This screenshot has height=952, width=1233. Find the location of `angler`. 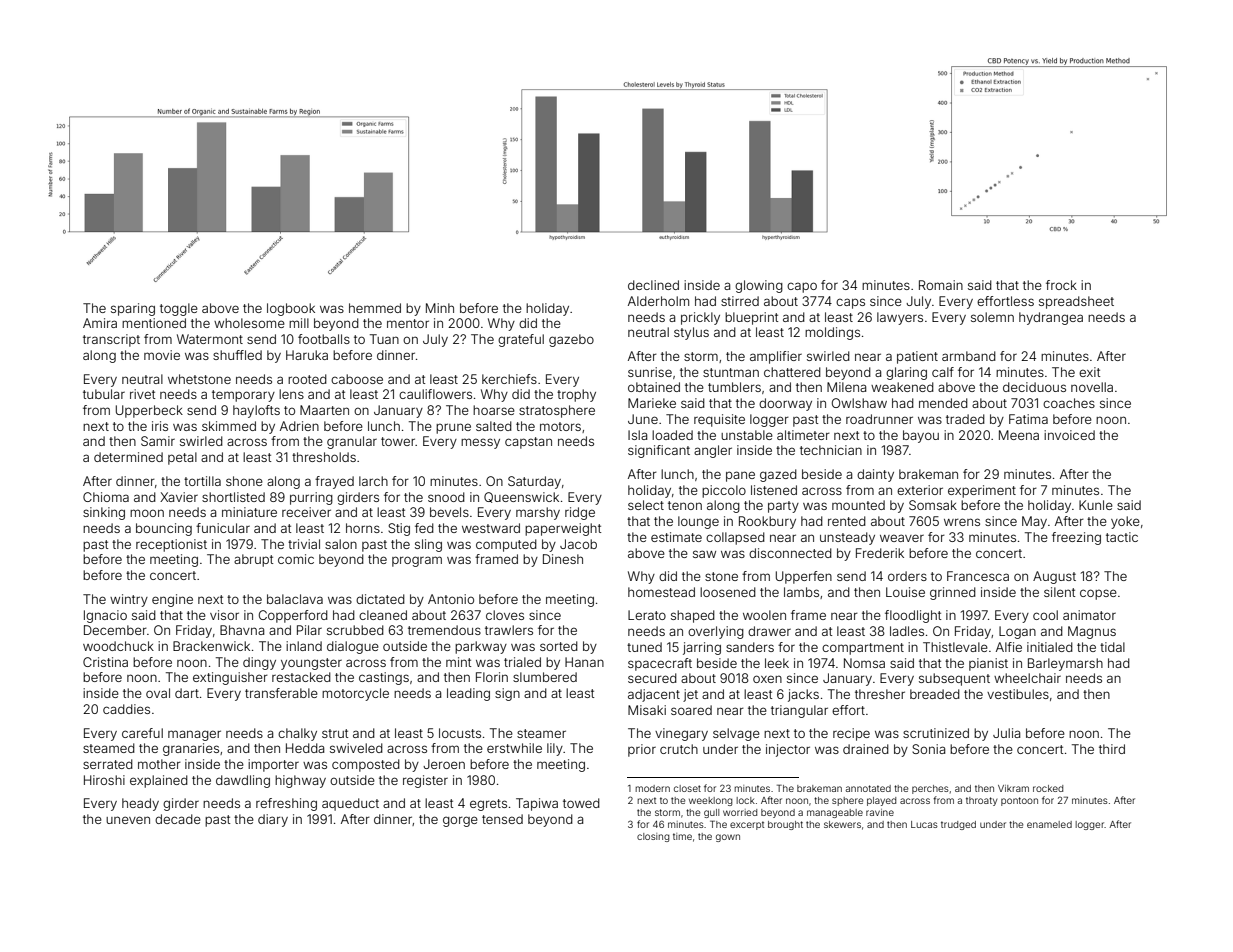

angler is located at coordinates (713, 451).
